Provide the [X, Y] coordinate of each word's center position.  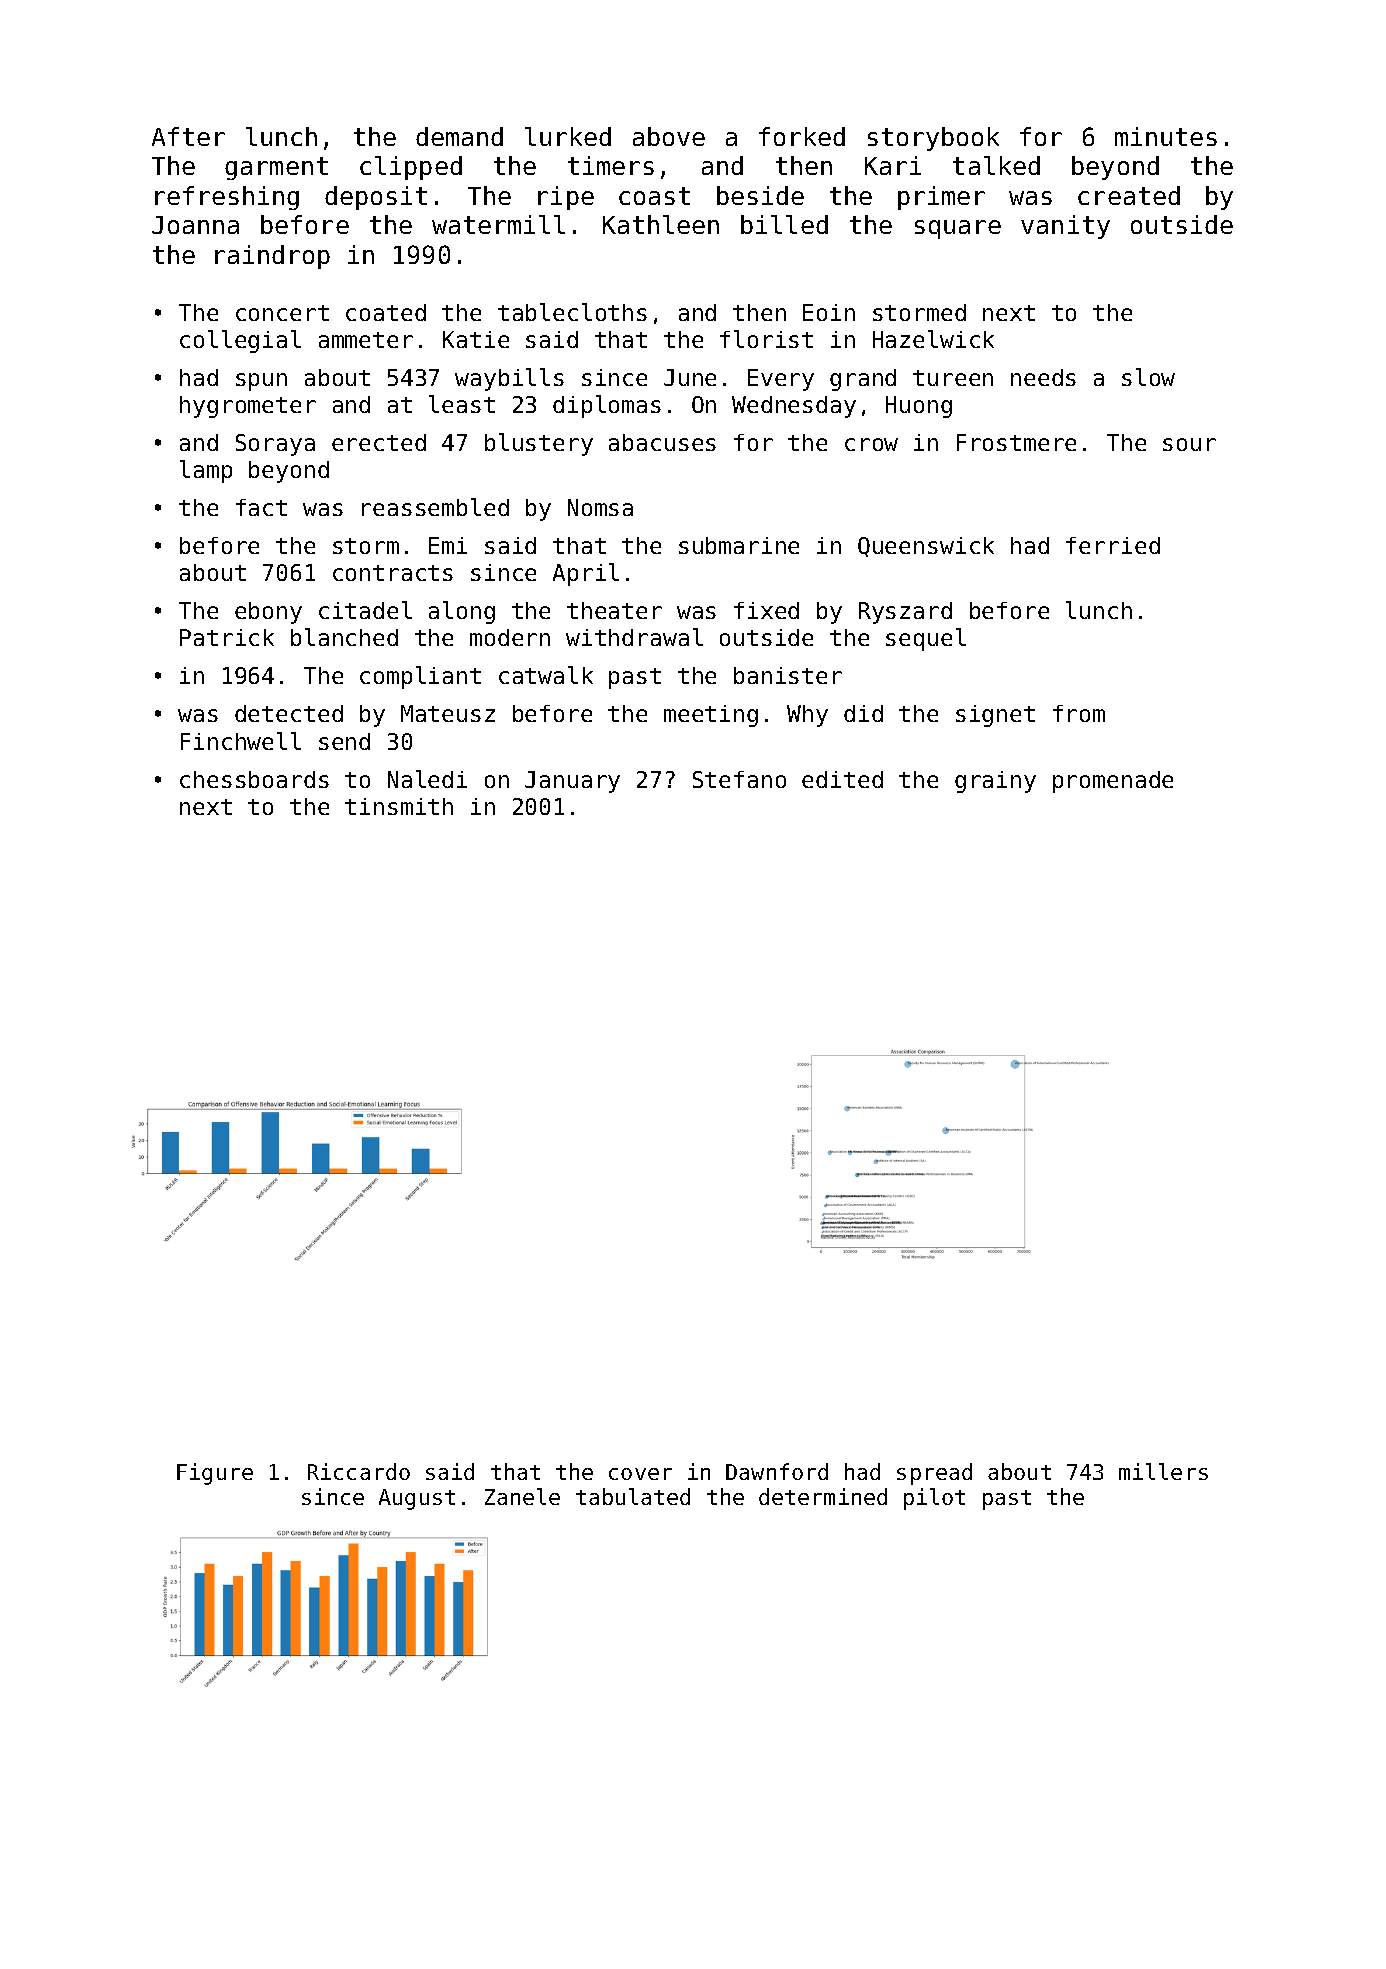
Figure [215, 1474]
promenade [1113, 782]
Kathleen [661, 224]
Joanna [195, 225]
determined [823, 1496]
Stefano [739, 779]
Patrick [227, 637]
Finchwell [241, 741]
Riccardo [359, 1471]
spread [934, 1474]
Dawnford [777, 1471]
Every [781, 380]
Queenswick [926, 547]
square [958, 229]
